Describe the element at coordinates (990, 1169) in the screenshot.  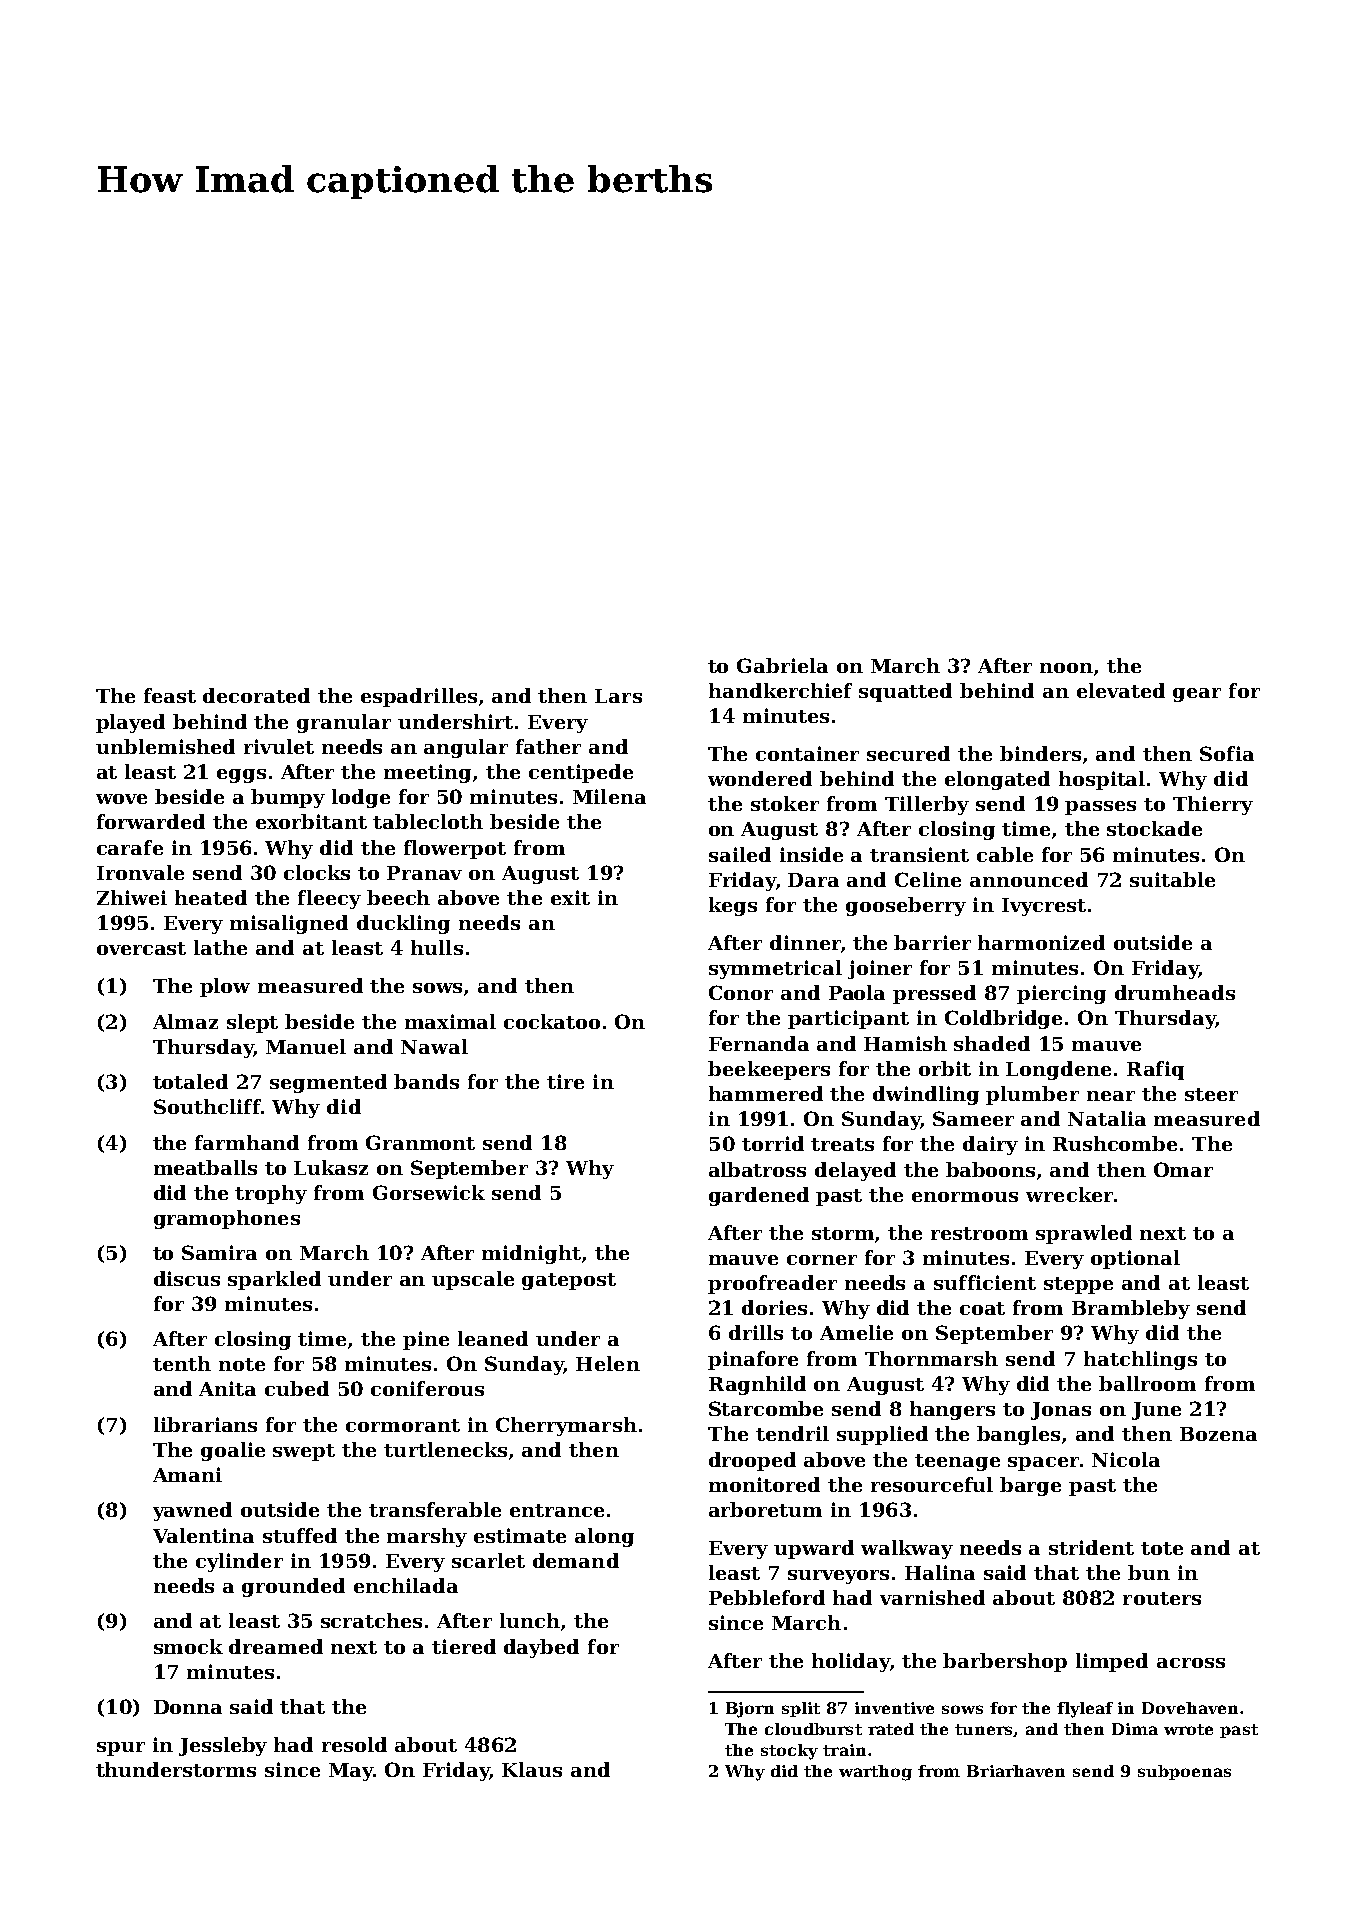
I see `baboons` at that location.
